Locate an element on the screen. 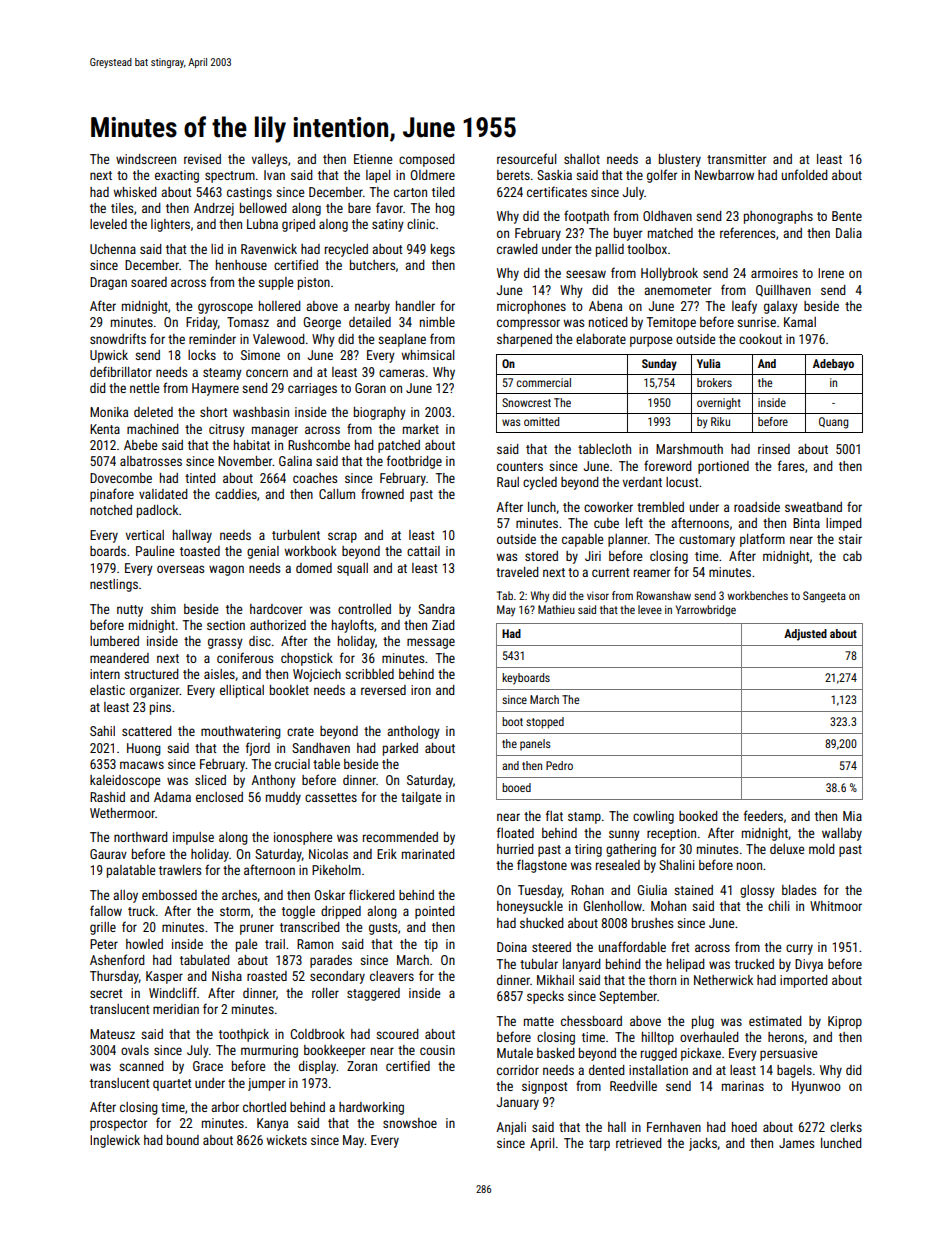 This screenshot has width=952, height=1233. Adjusted is located at coordinates (805, 635).
